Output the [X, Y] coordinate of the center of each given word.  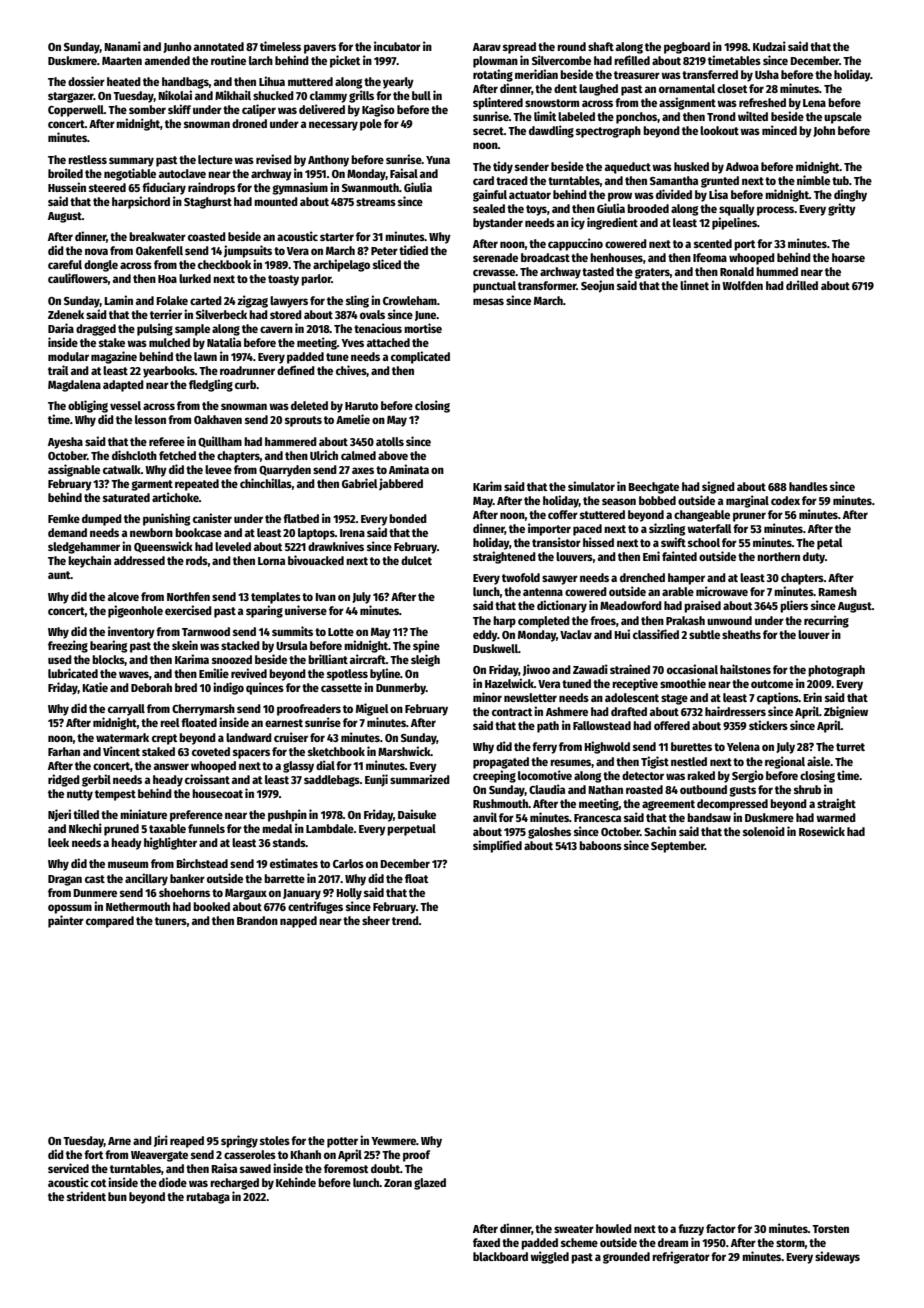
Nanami [122, 46]
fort [93, 1154]
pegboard [687, 48]
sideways [837, 1257]
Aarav [487, 47]
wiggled [549, 1257]
